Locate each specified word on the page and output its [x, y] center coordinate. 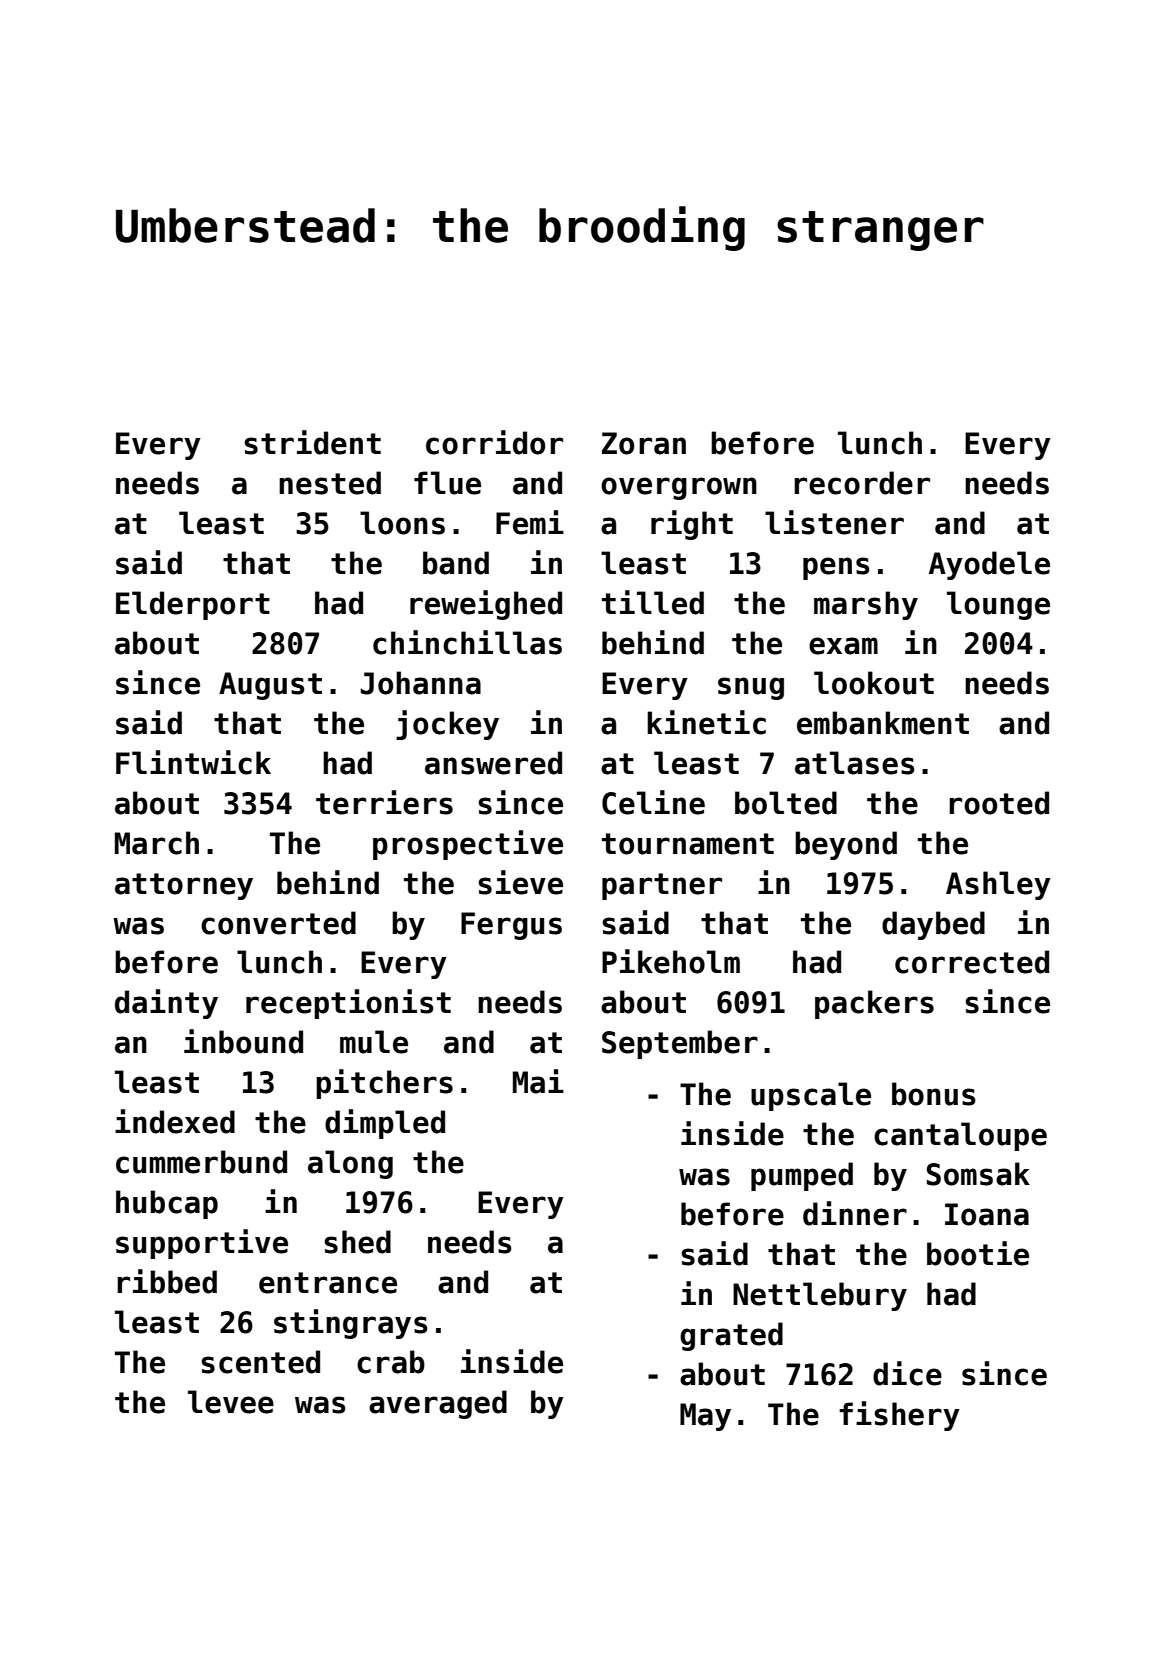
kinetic [706, 722]
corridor [494, 442]
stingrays [351, 1324]
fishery [899, 1416]
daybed [933, 925]
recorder [862, 483]
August [270, 686]
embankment [883, 723]
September [680, 1044]
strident [312, 442]
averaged [438, 1404]
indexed [175, 1121]
